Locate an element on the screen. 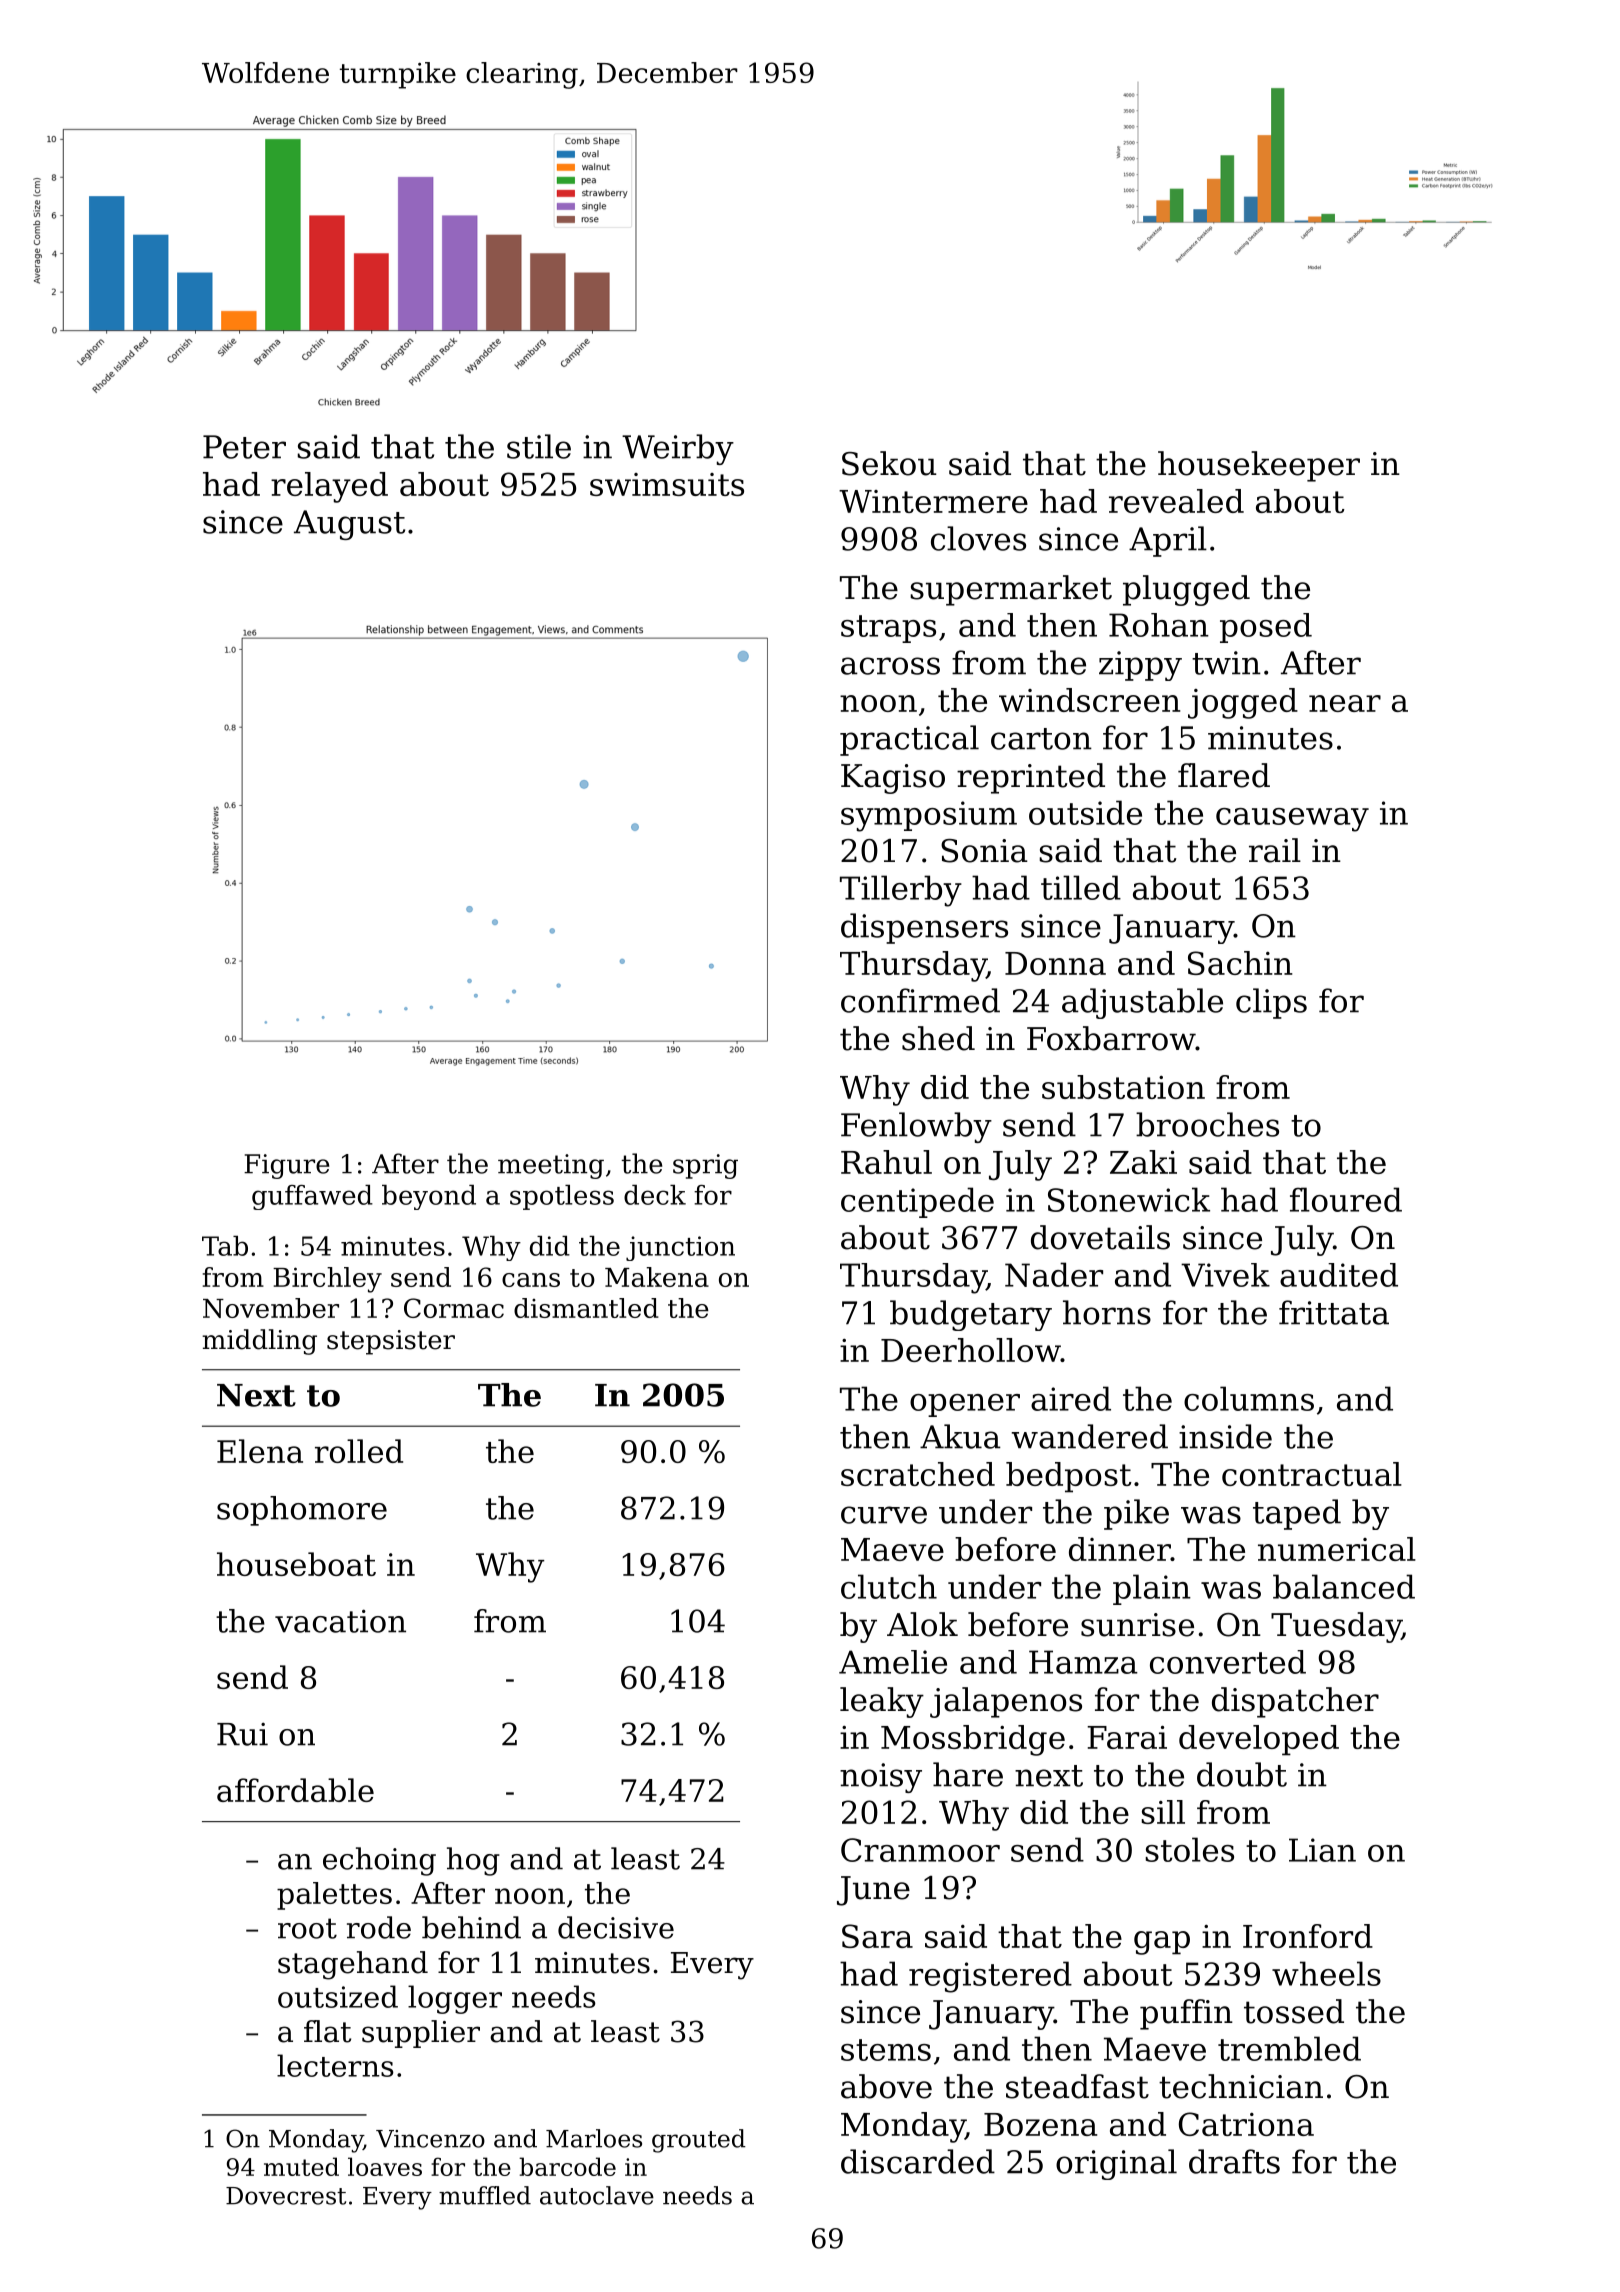  beyond is located at coordinates (429, 1197).
